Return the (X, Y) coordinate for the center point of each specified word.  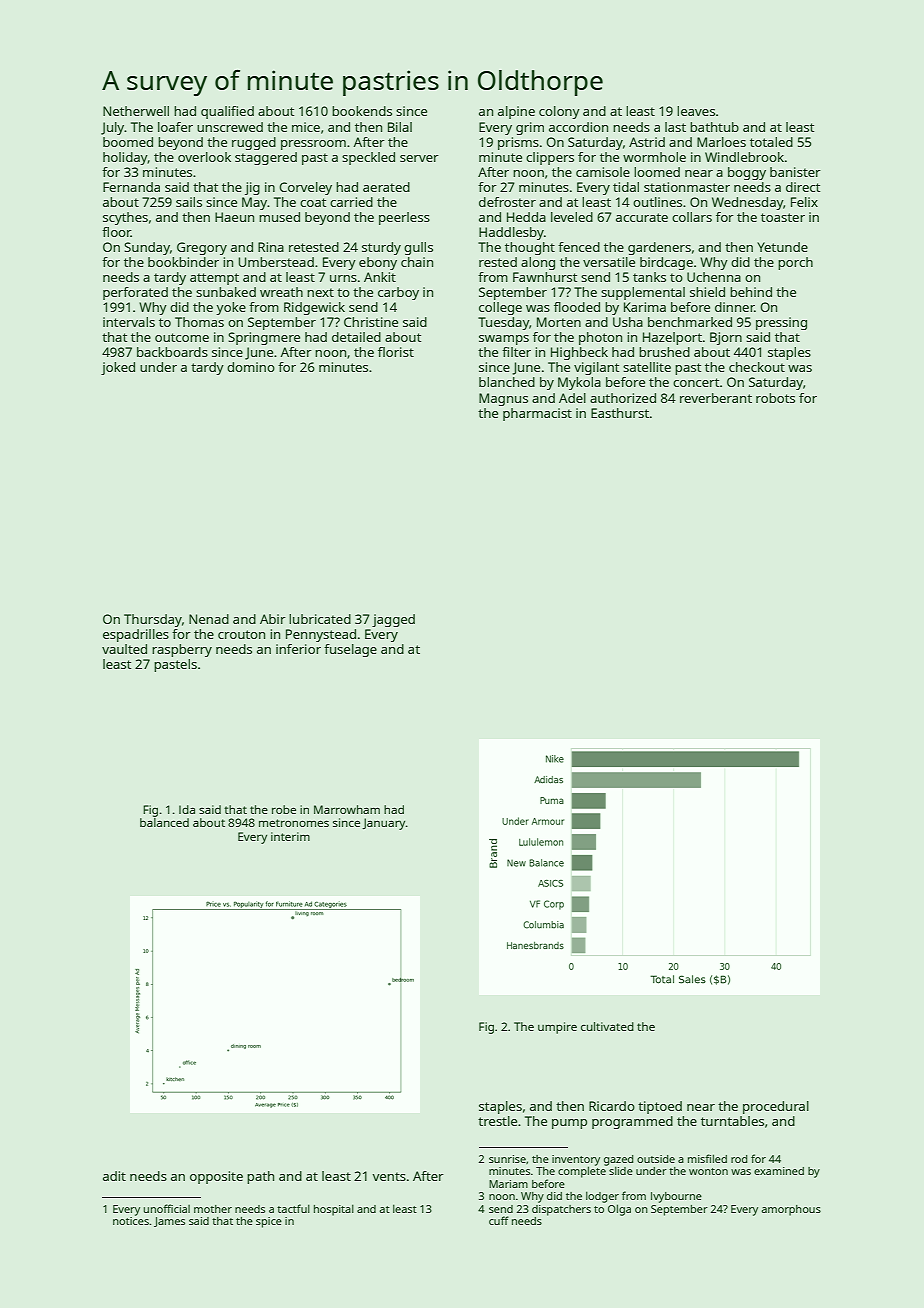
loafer (175, 127)
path (260, 1177)
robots (775, 398)
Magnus (503, 399)
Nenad (209, 619)
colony (559, 112)
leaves (696, 111)
